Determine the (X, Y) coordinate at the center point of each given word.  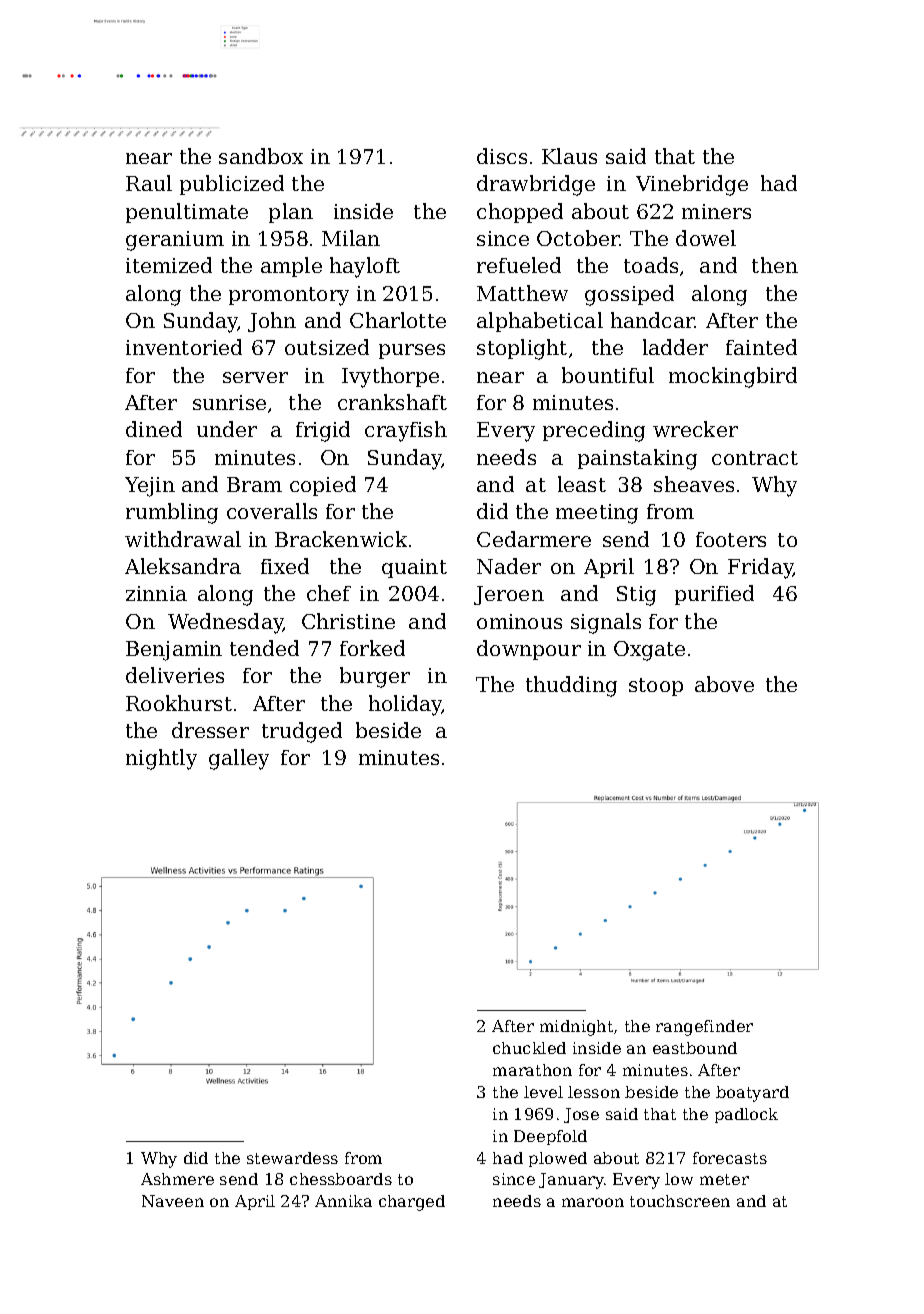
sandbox (261, 156)
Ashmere (177, 1179)
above (724, 684)
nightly (161, 759)
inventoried (184, 347)
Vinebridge (692, 185)
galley (239, 759)
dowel (706, 238)
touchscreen (680, 1201)
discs (502, 156)
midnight (576, 1028)
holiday (405, 705)
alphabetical (540, 322)
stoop (656, 687)
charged (412, 1203)
